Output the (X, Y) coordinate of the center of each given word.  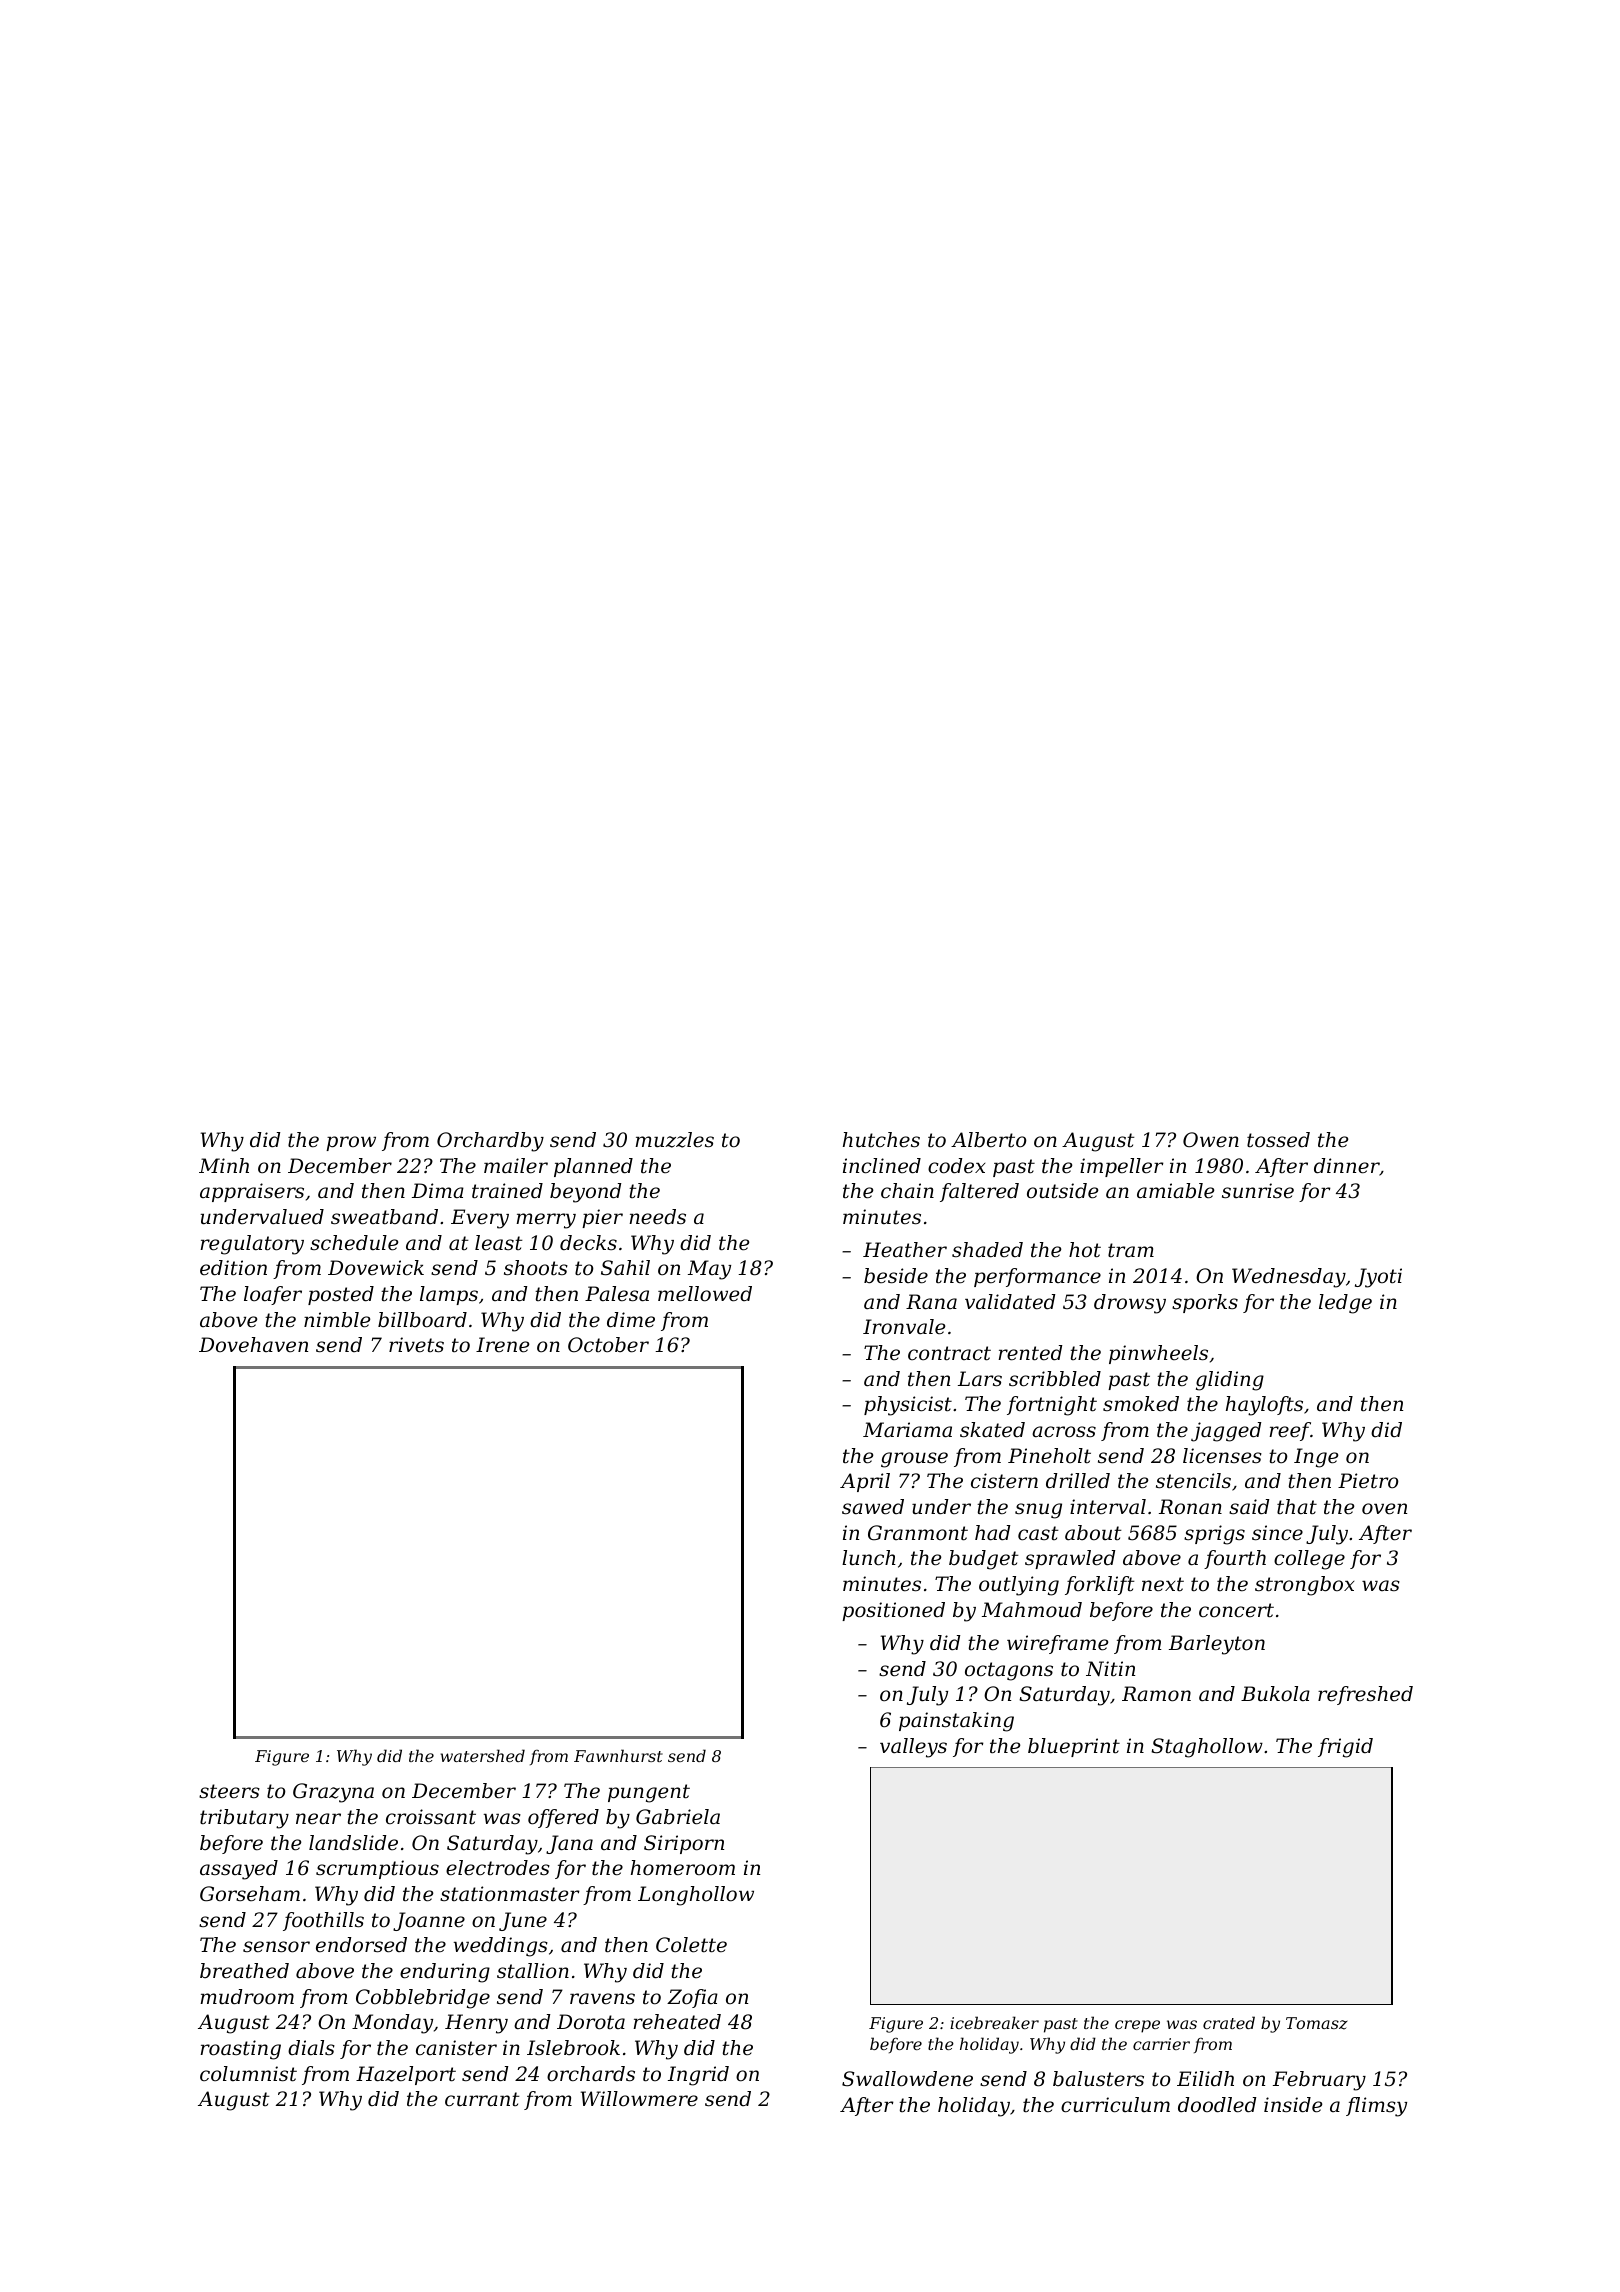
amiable (1175, 1191)
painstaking (956, 1722)
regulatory (252, 1245)
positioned (893, 1611)
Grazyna (333, 1793)
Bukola (1275, 1694)
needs (657, 1217)
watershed (483, 1755)
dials (311, 2047)
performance (1037, 1277)
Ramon (1156, 1694)
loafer (273, 1295)
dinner (1347, 1167)
